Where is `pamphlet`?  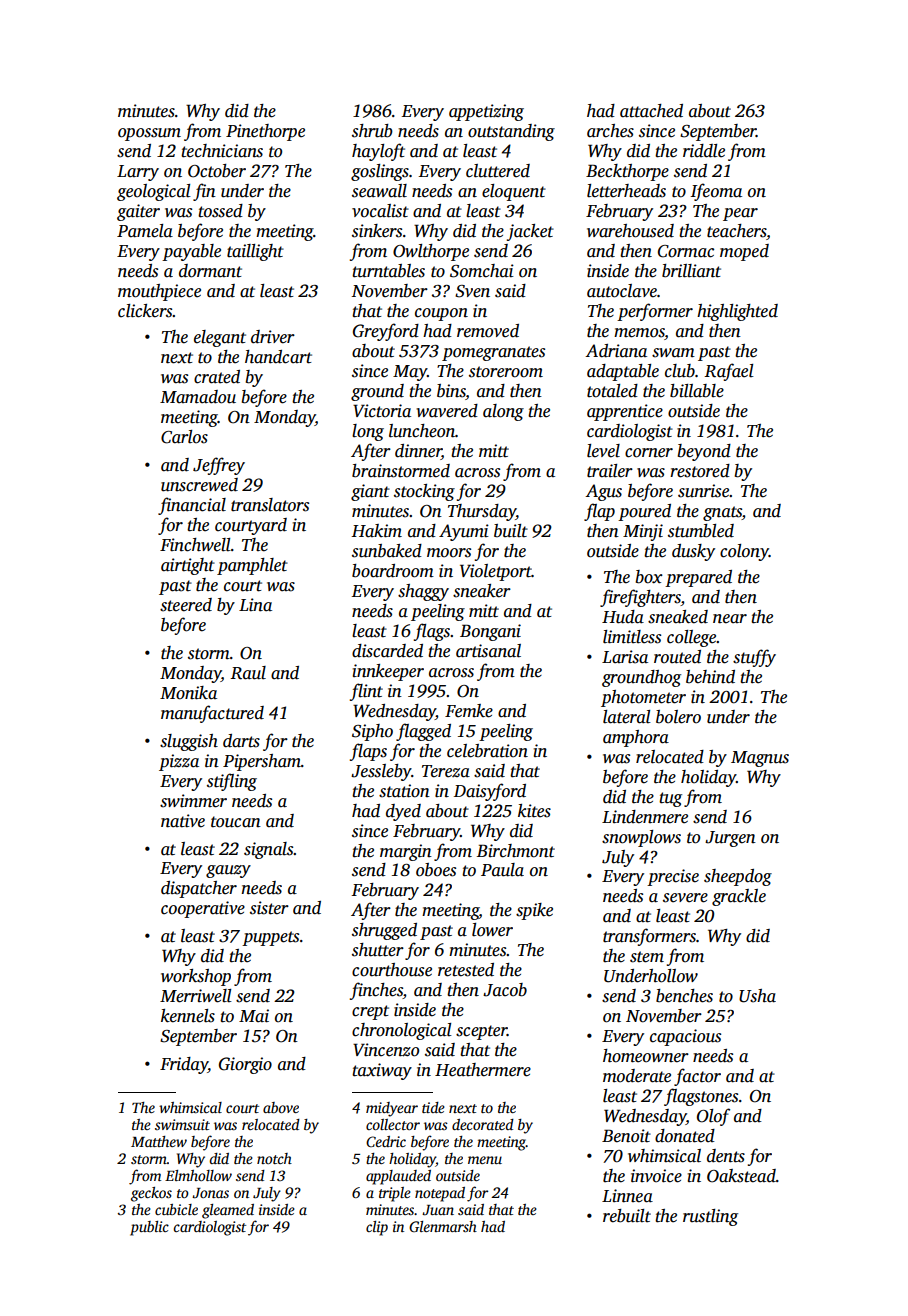 pamphlet is located at coordinates (252, 566).
